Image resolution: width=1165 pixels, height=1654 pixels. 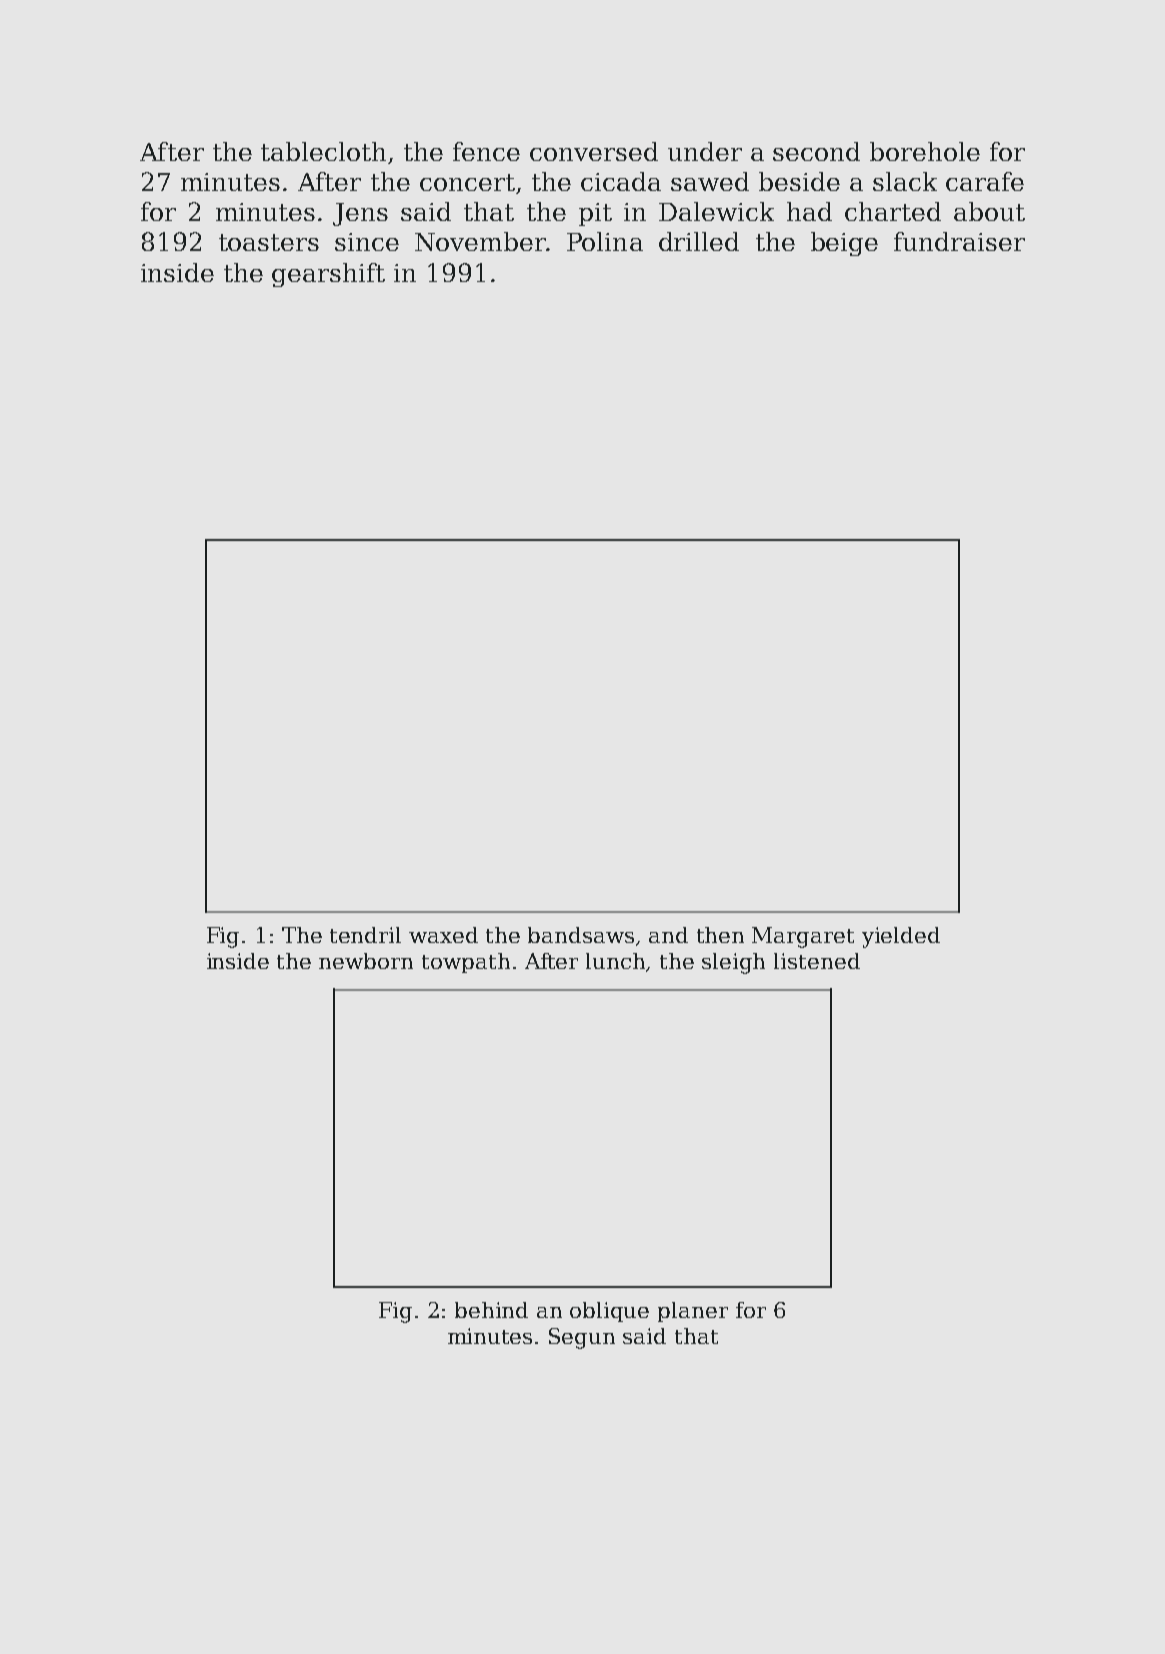 I want to click on newborn, so click(x=366, y=961).
